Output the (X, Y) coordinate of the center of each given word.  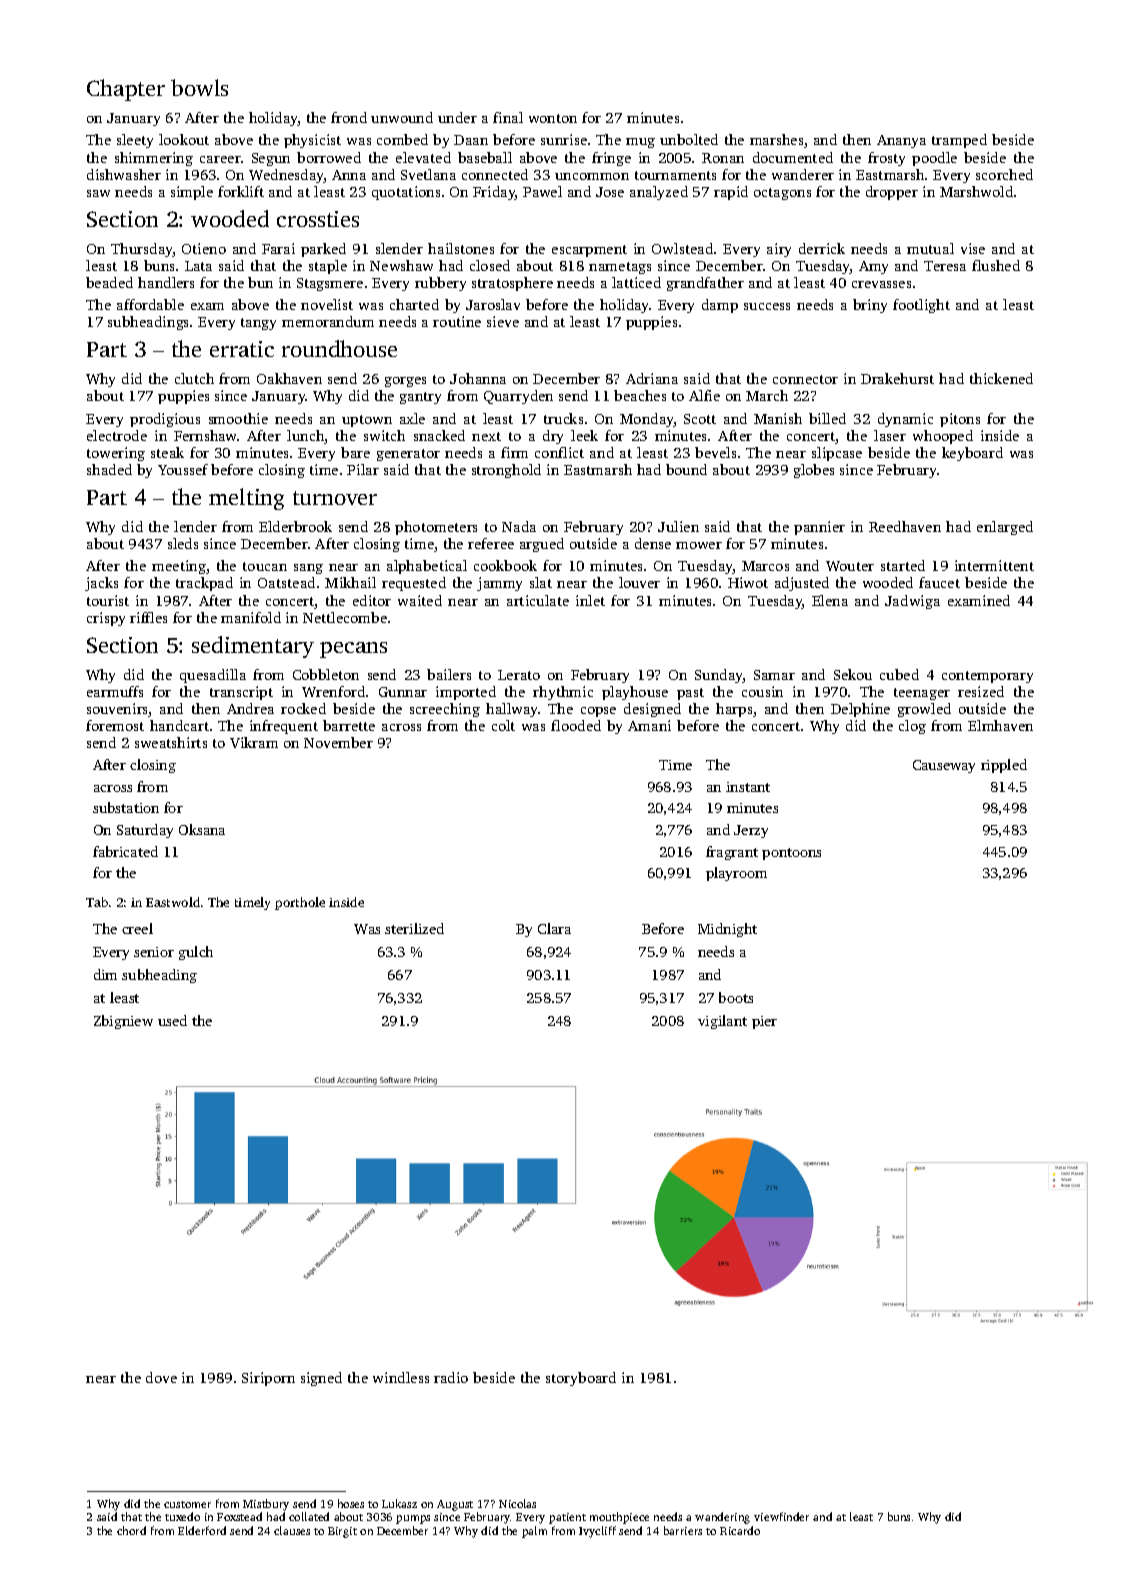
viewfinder (781, 1516)
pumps (413, 1519)
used (172, 1020)
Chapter (126, 90)
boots (736, 997)
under (457, 117)
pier (764, 1022)
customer (187, 1504)
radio (451, 1377)
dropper (892, 193)
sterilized (414, 928)
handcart (179, 725)
